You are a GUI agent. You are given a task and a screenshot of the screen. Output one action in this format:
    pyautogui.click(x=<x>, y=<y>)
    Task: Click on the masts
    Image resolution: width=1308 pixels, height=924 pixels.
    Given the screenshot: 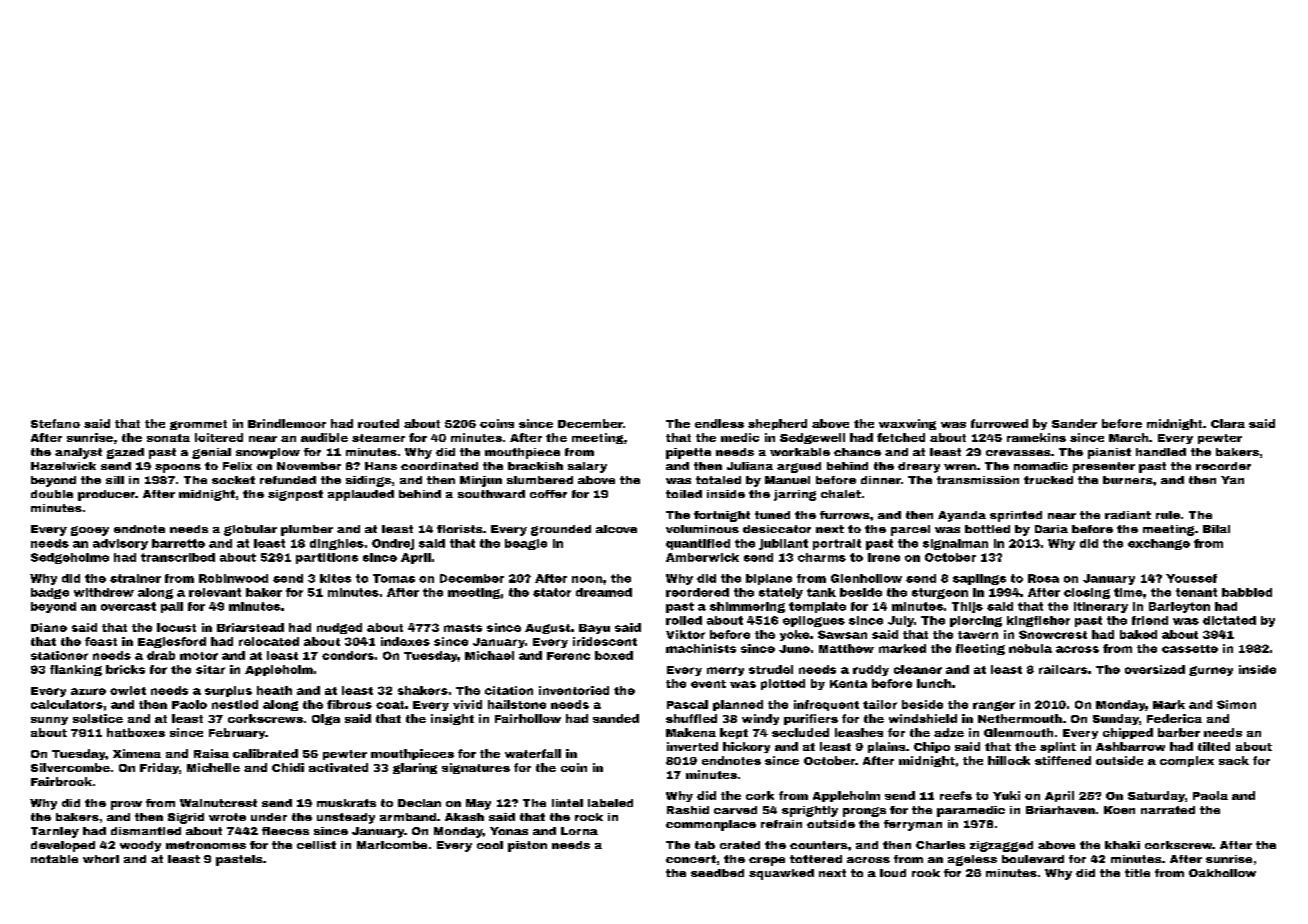 What is the action you would take?
    pyautogui.click(x=463, y=628)
